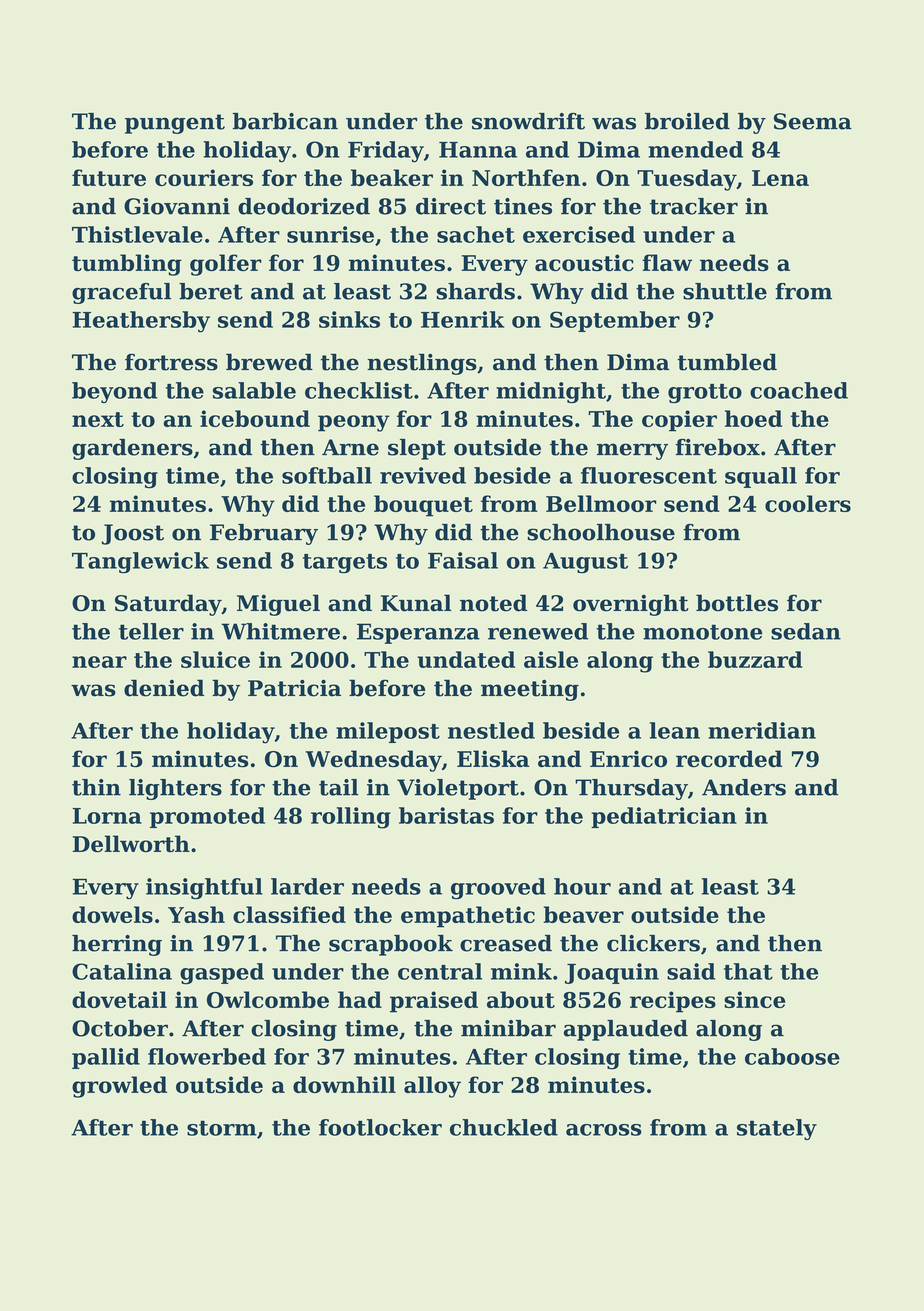  What do you see at coordinates (780, 178) in the document?
I see `Lena` at bounding box center [780, 178].
